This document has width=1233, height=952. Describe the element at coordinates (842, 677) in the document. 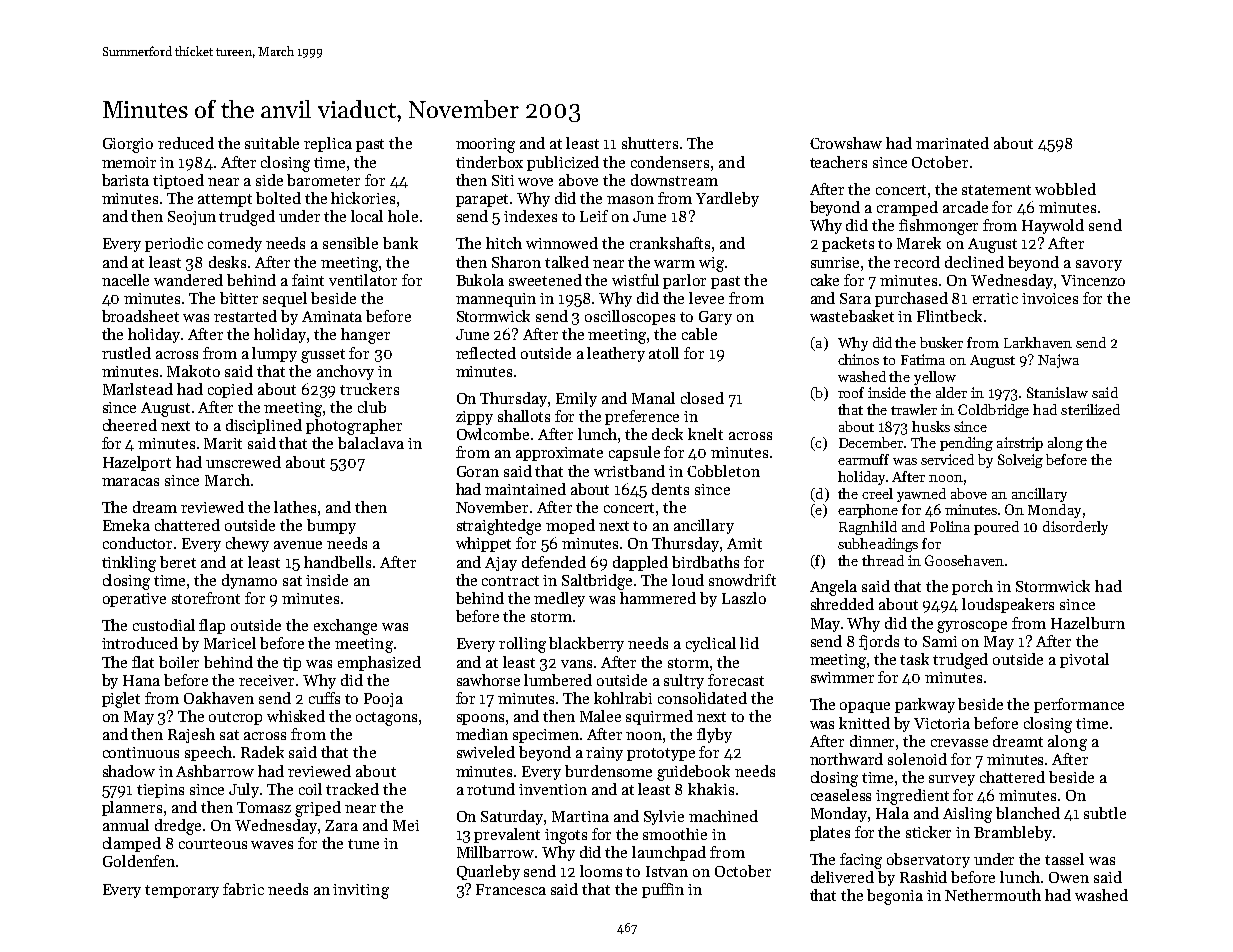

I see `swimmer` at that location.
